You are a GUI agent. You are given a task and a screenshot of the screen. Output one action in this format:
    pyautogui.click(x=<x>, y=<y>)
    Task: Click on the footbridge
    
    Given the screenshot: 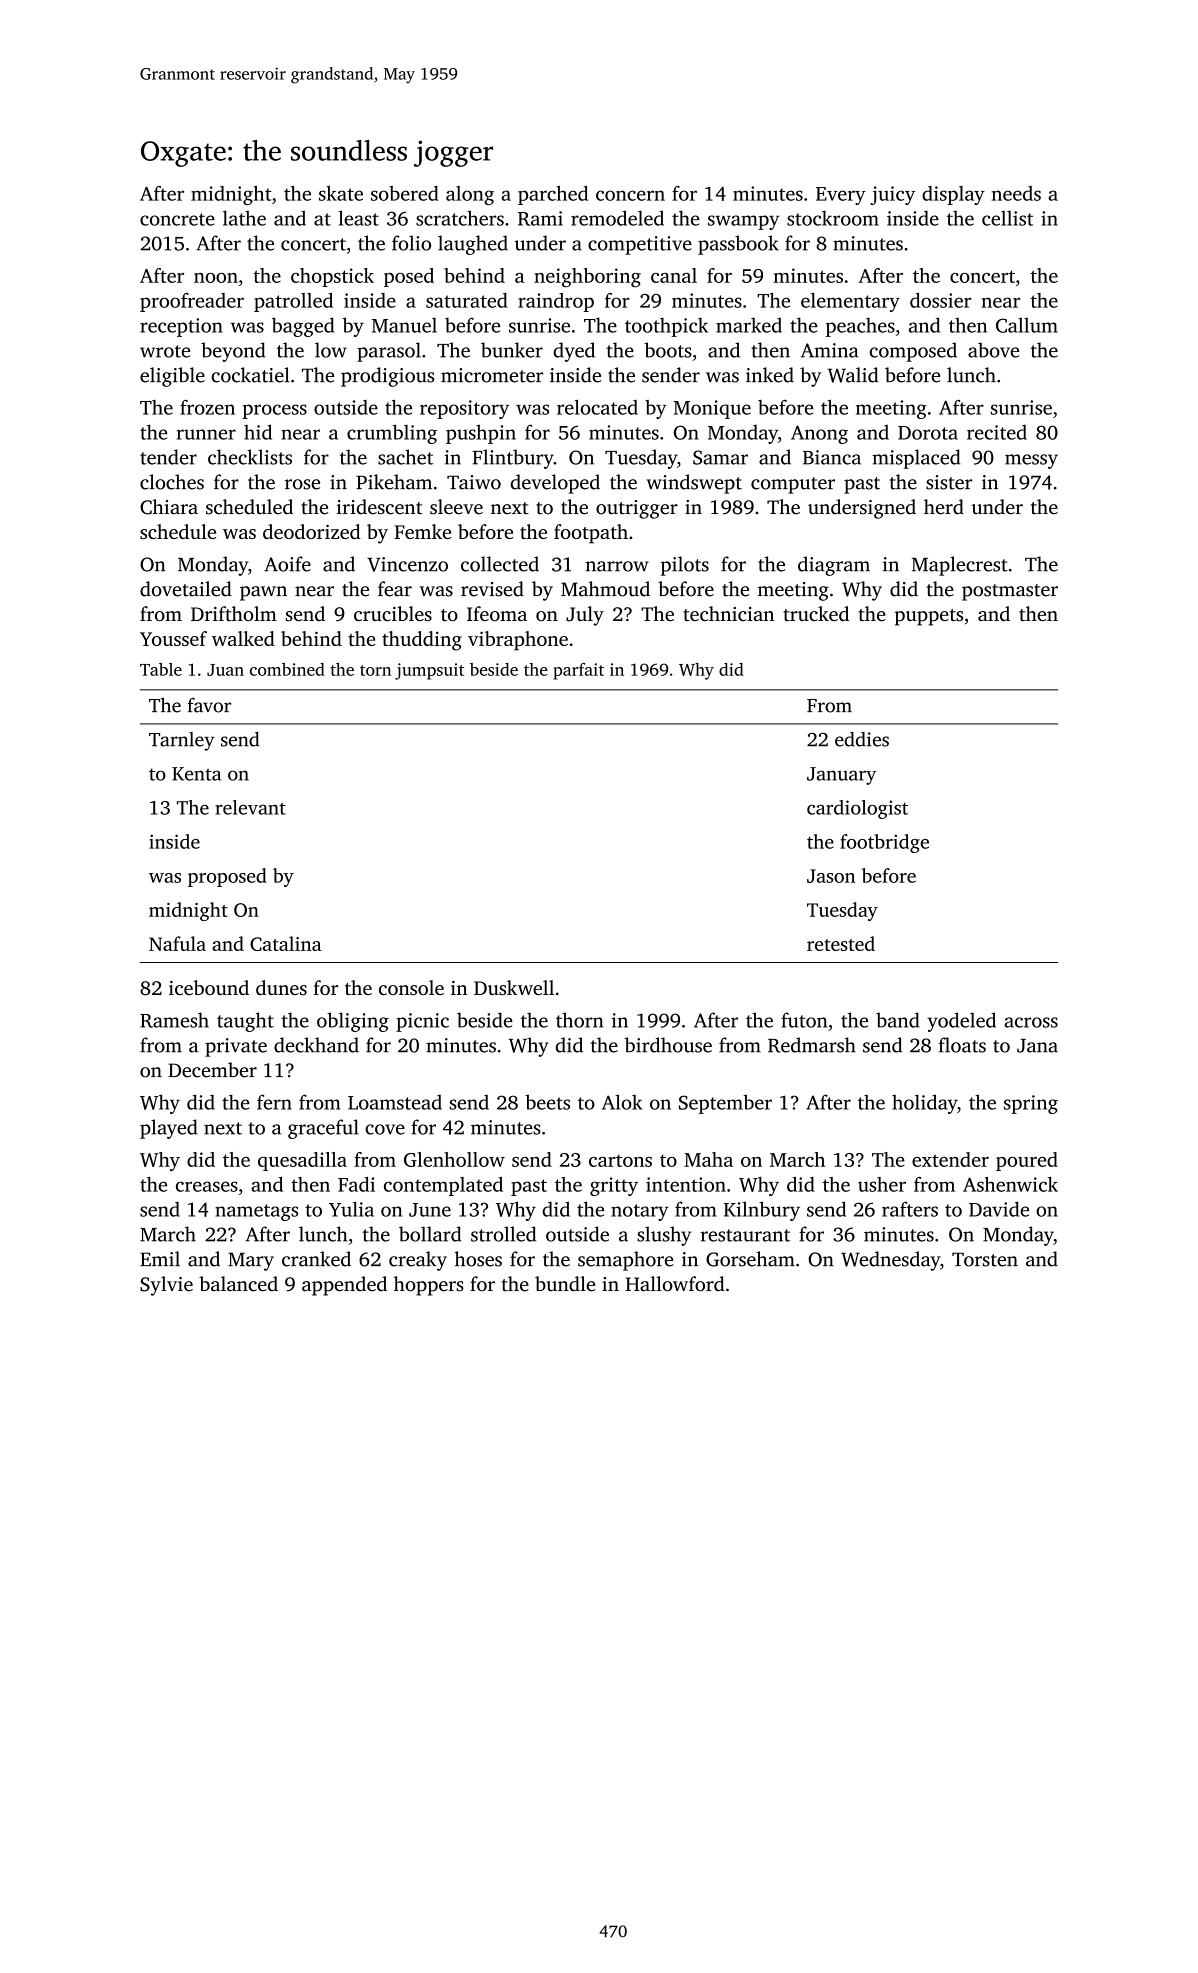 What is the action you would take?
    pyautogui.click(x=884, y=843)
